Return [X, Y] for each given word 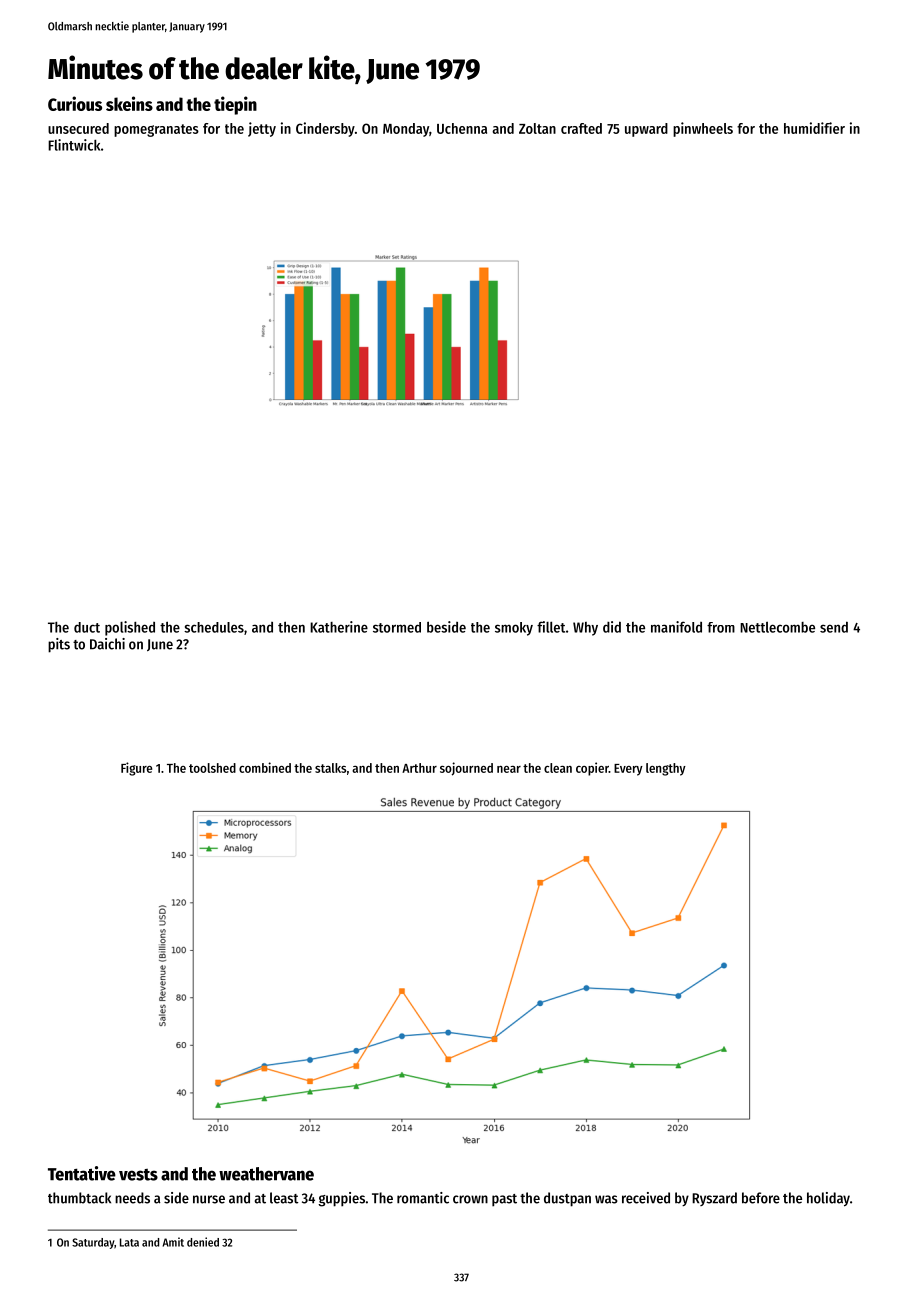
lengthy [666, 769]
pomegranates [156, 130]
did [612, 627]
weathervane [266, 1174]
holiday [828, 1199]
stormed [397, 627]
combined [265, 767]
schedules [214, 627]
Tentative [82, 1173]
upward [646, 130]
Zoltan [537, 128]
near [509, 769]
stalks [330, 768]
